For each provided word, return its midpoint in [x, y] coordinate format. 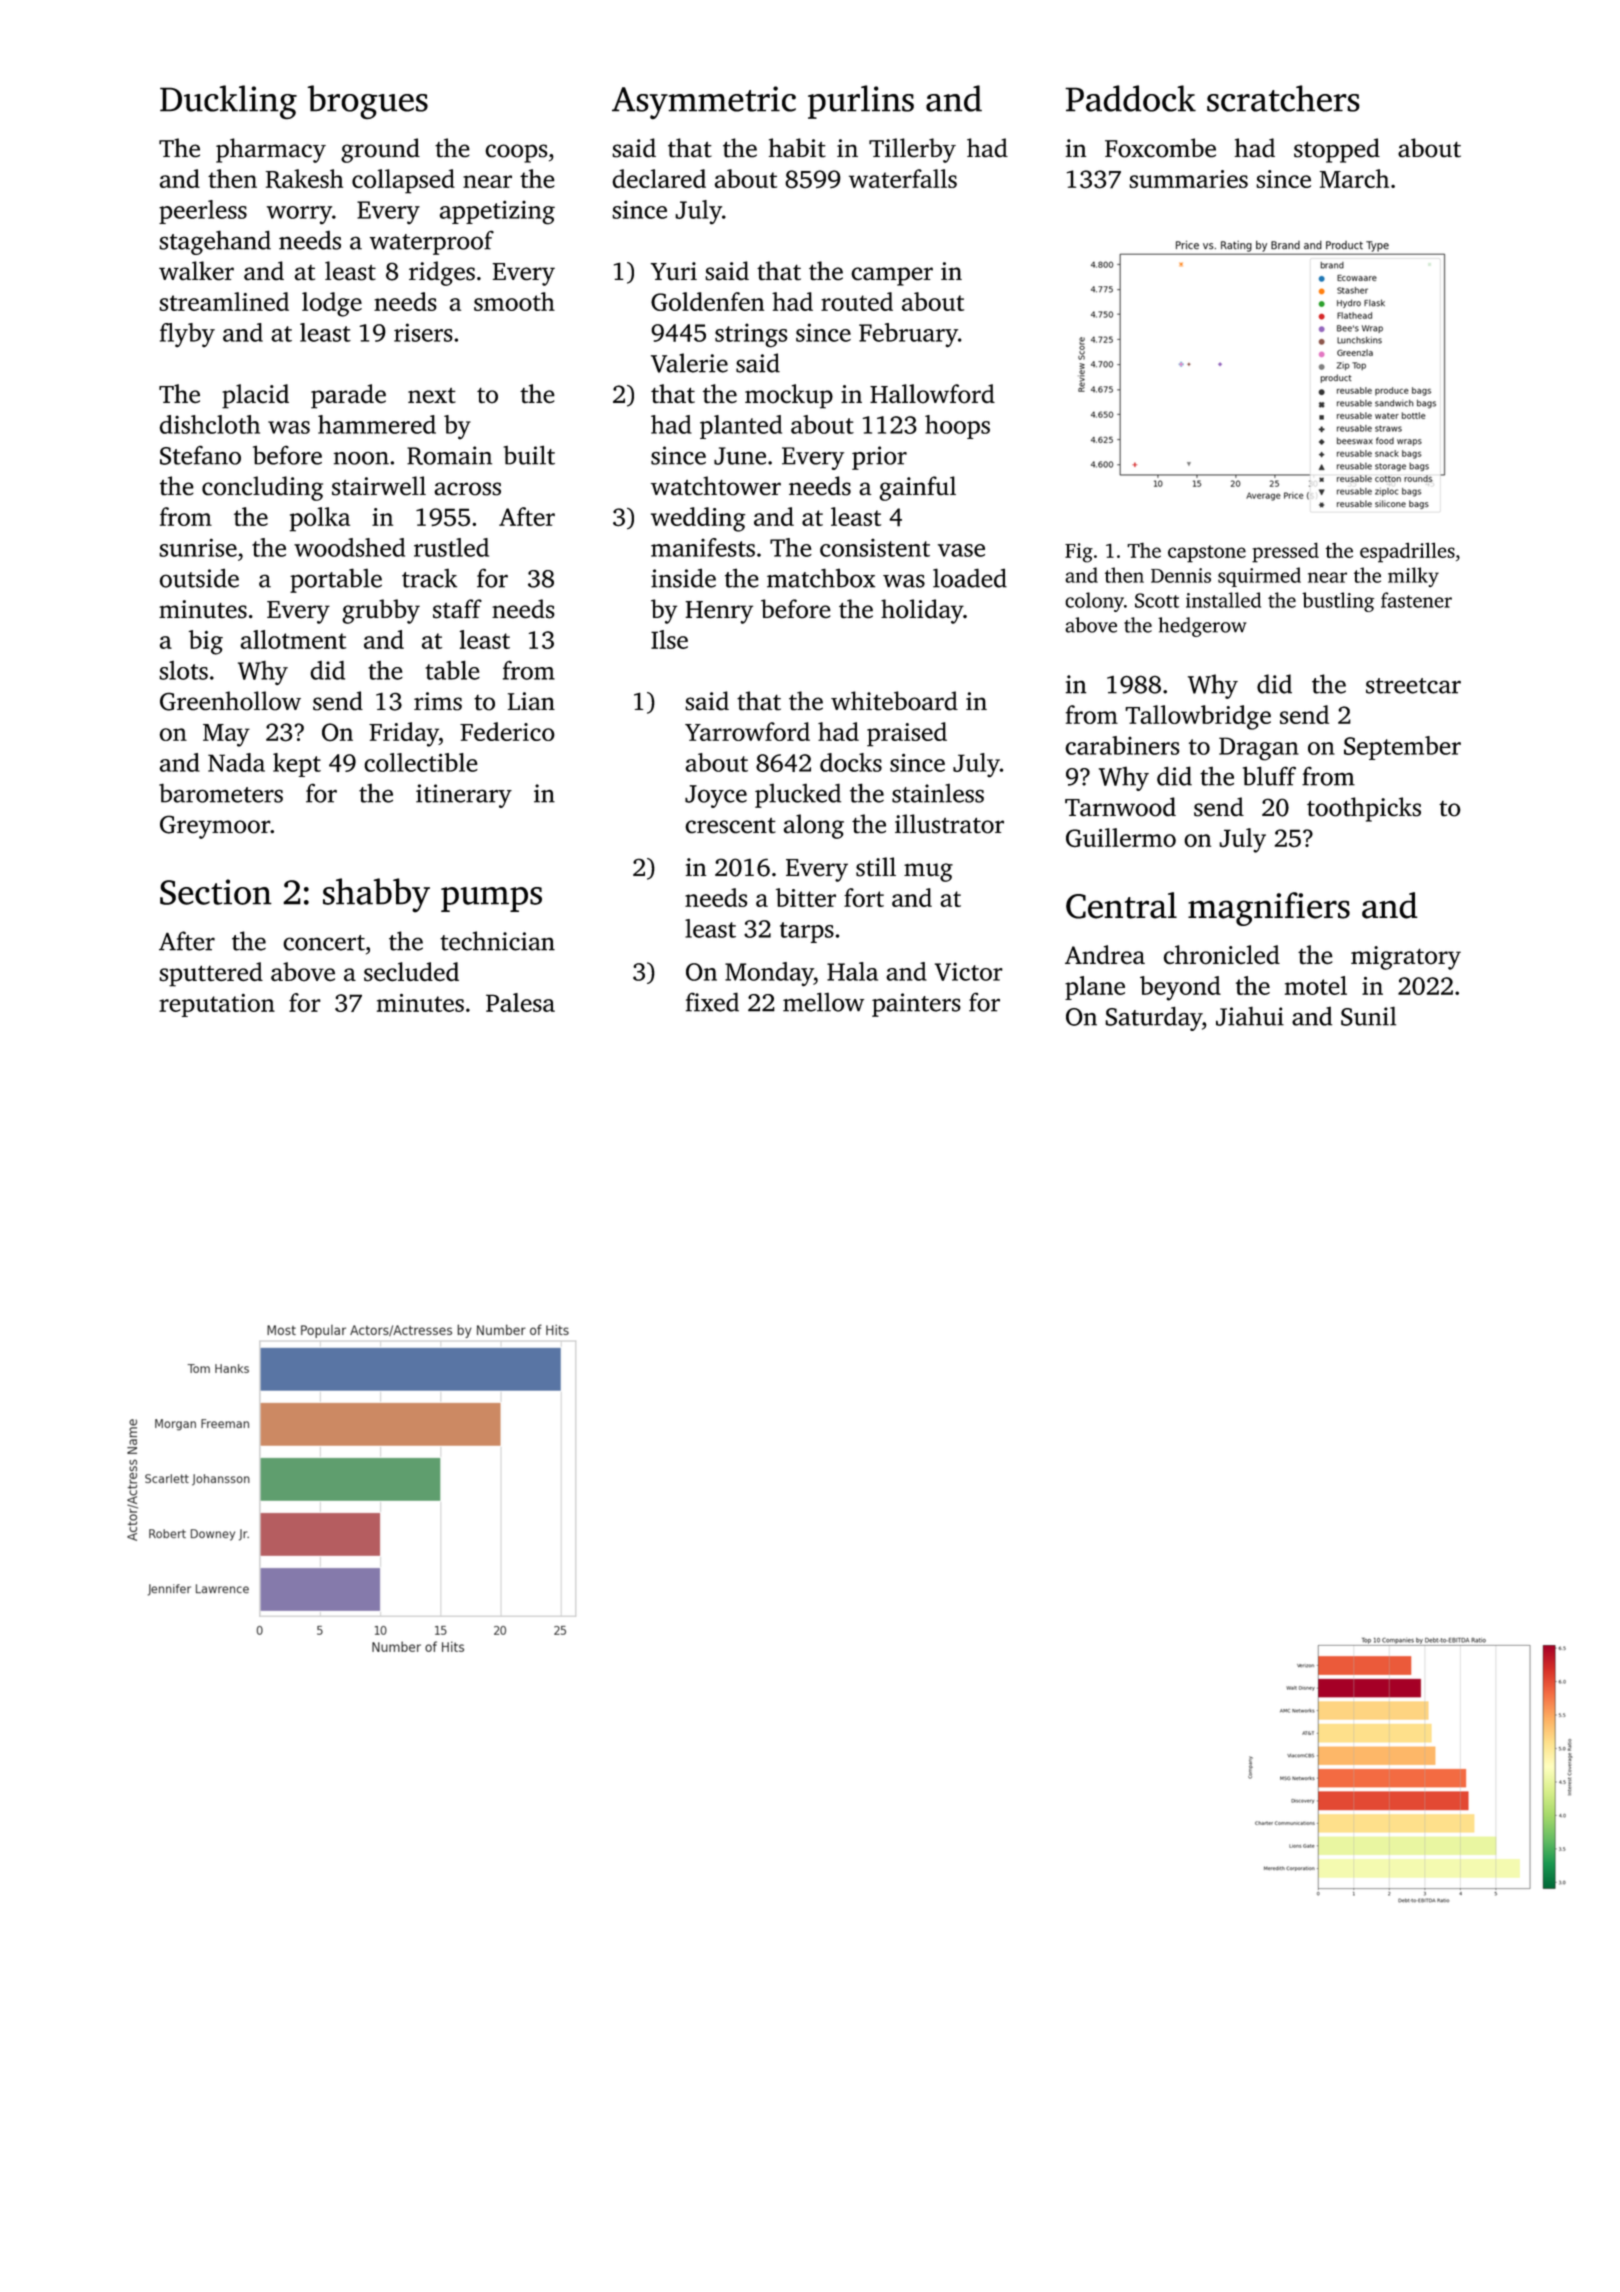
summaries [1188, 179]
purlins [861, 102]
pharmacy [271, 150]
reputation [217, 1005]
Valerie [689, 363]
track [429, 578]
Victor [969, 971]
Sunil [1368, 1016]
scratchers [1283, 98]
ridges [442, 273]
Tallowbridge [1198, 717]
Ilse [669, 639]
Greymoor [215, 827]
